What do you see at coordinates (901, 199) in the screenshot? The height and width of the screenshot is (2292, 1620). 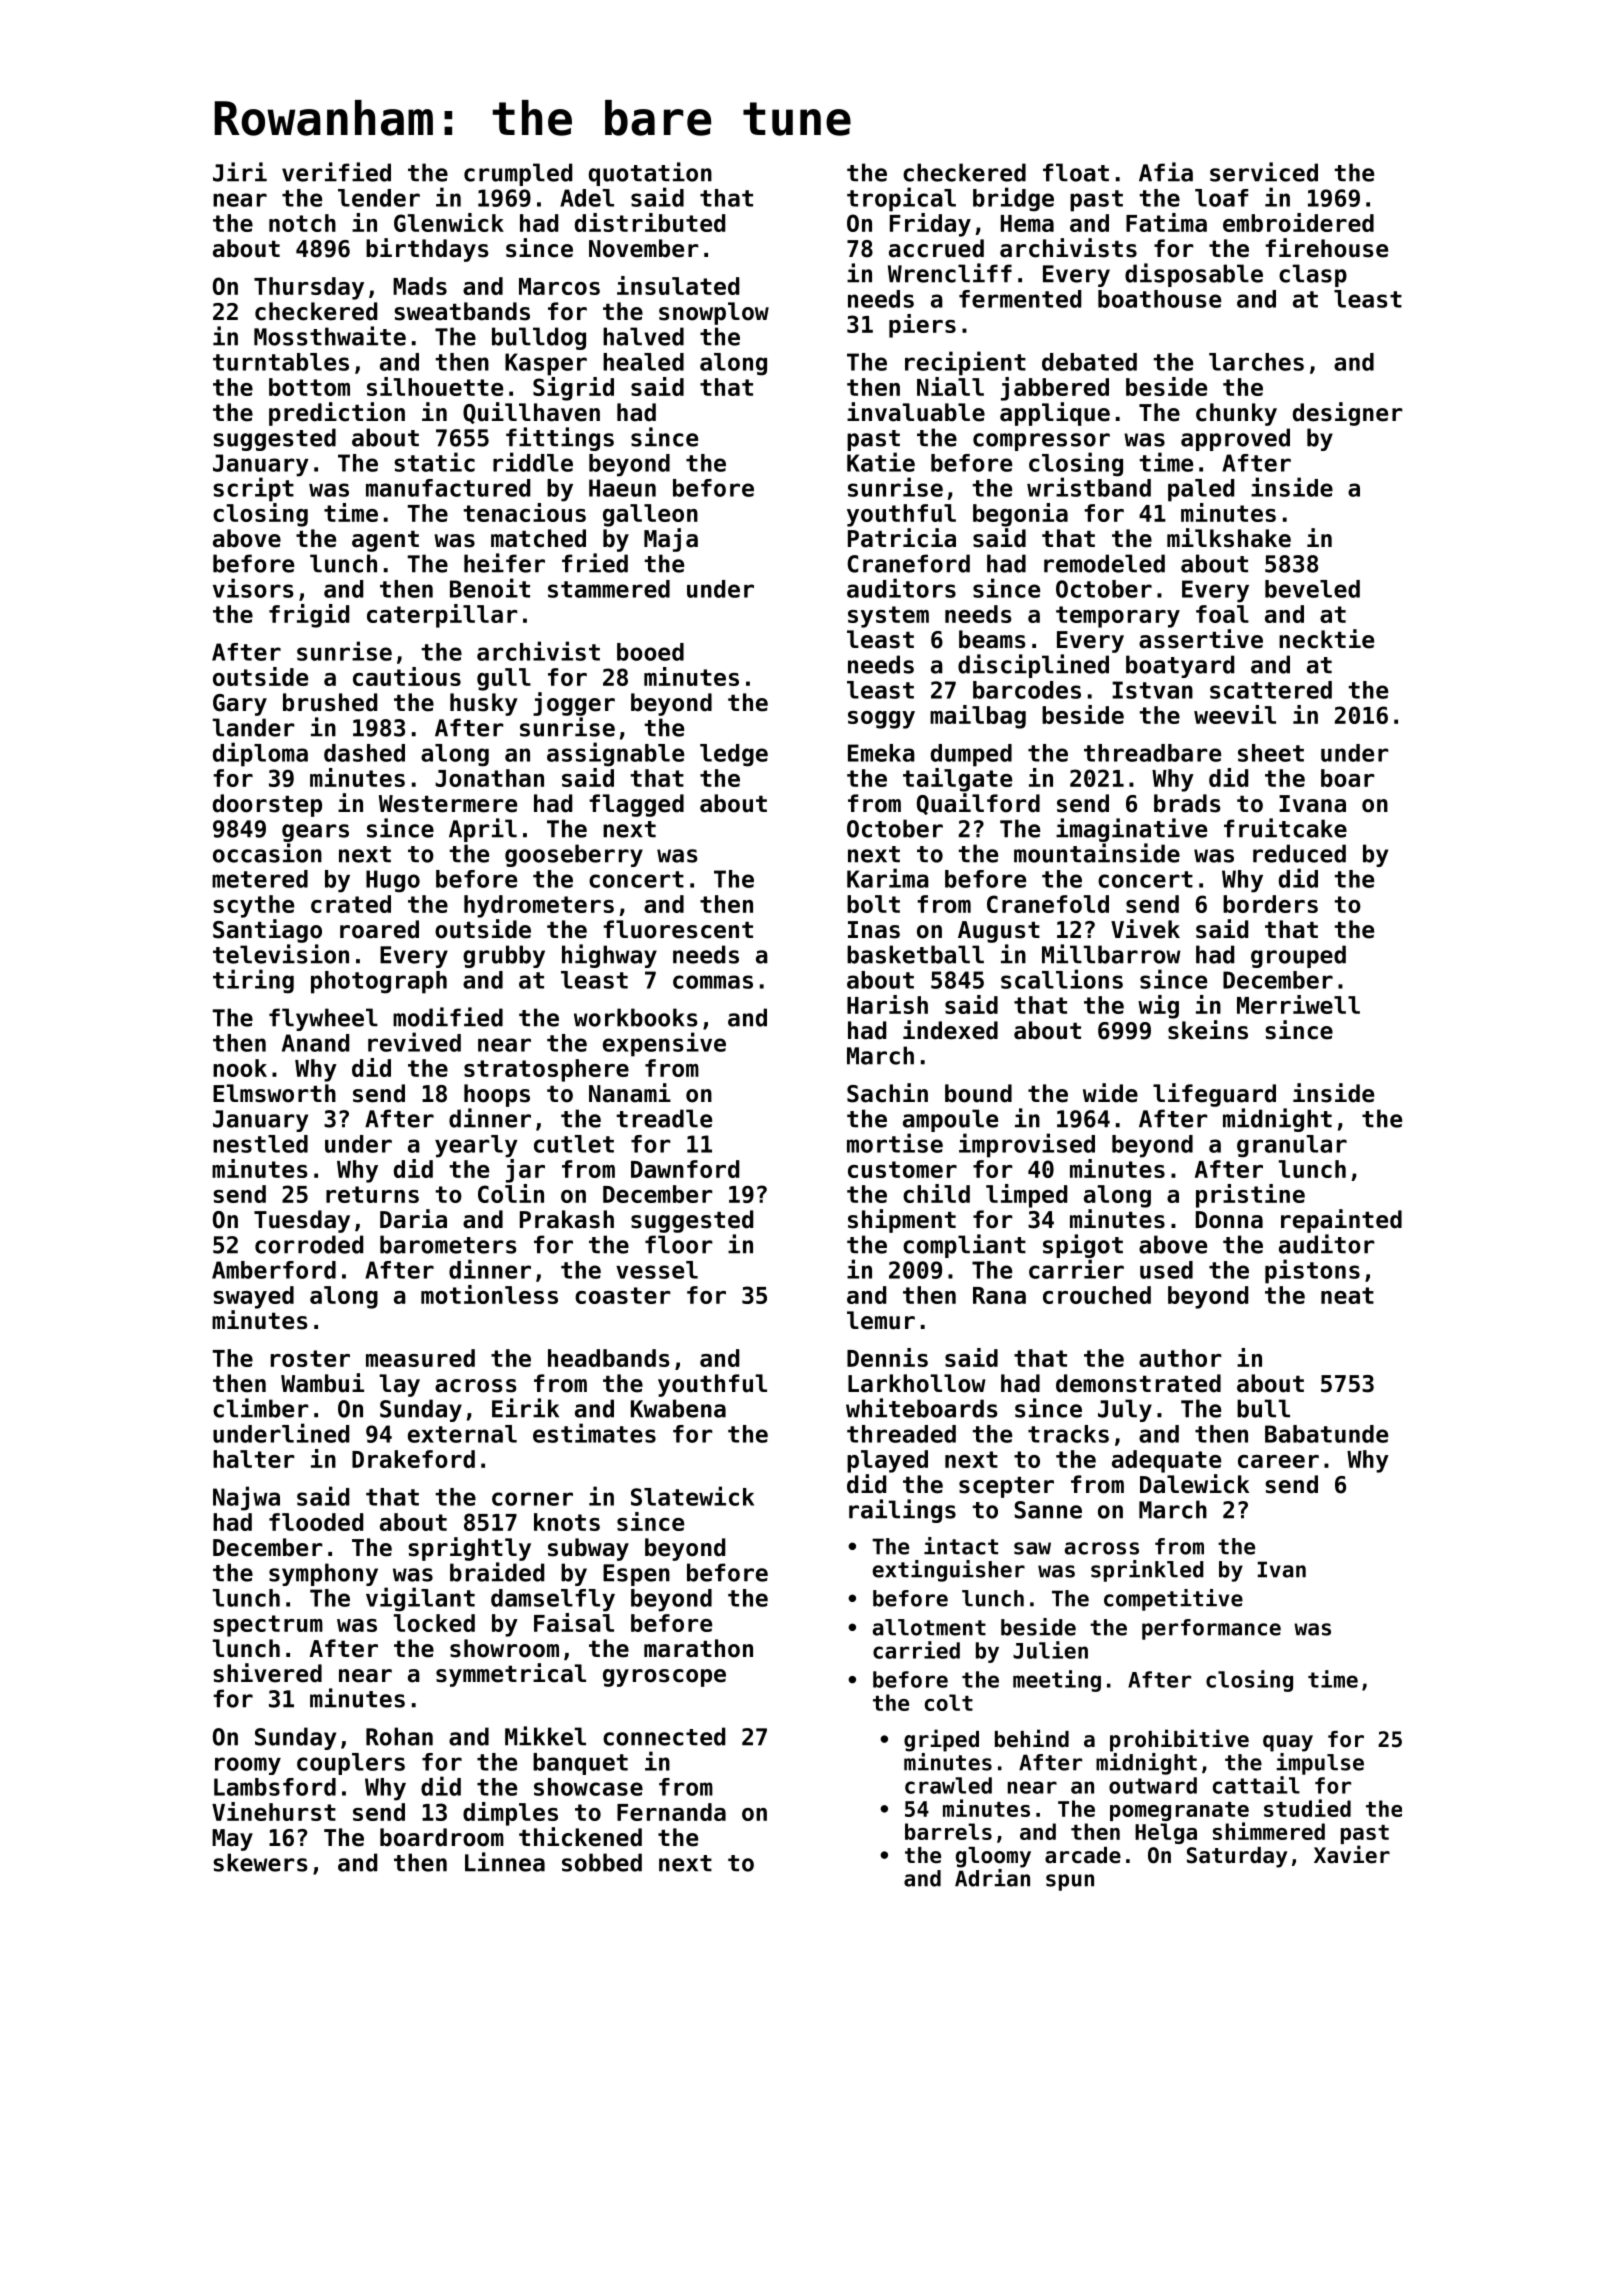 I see `tropical` at bounding box center [901, 199].
